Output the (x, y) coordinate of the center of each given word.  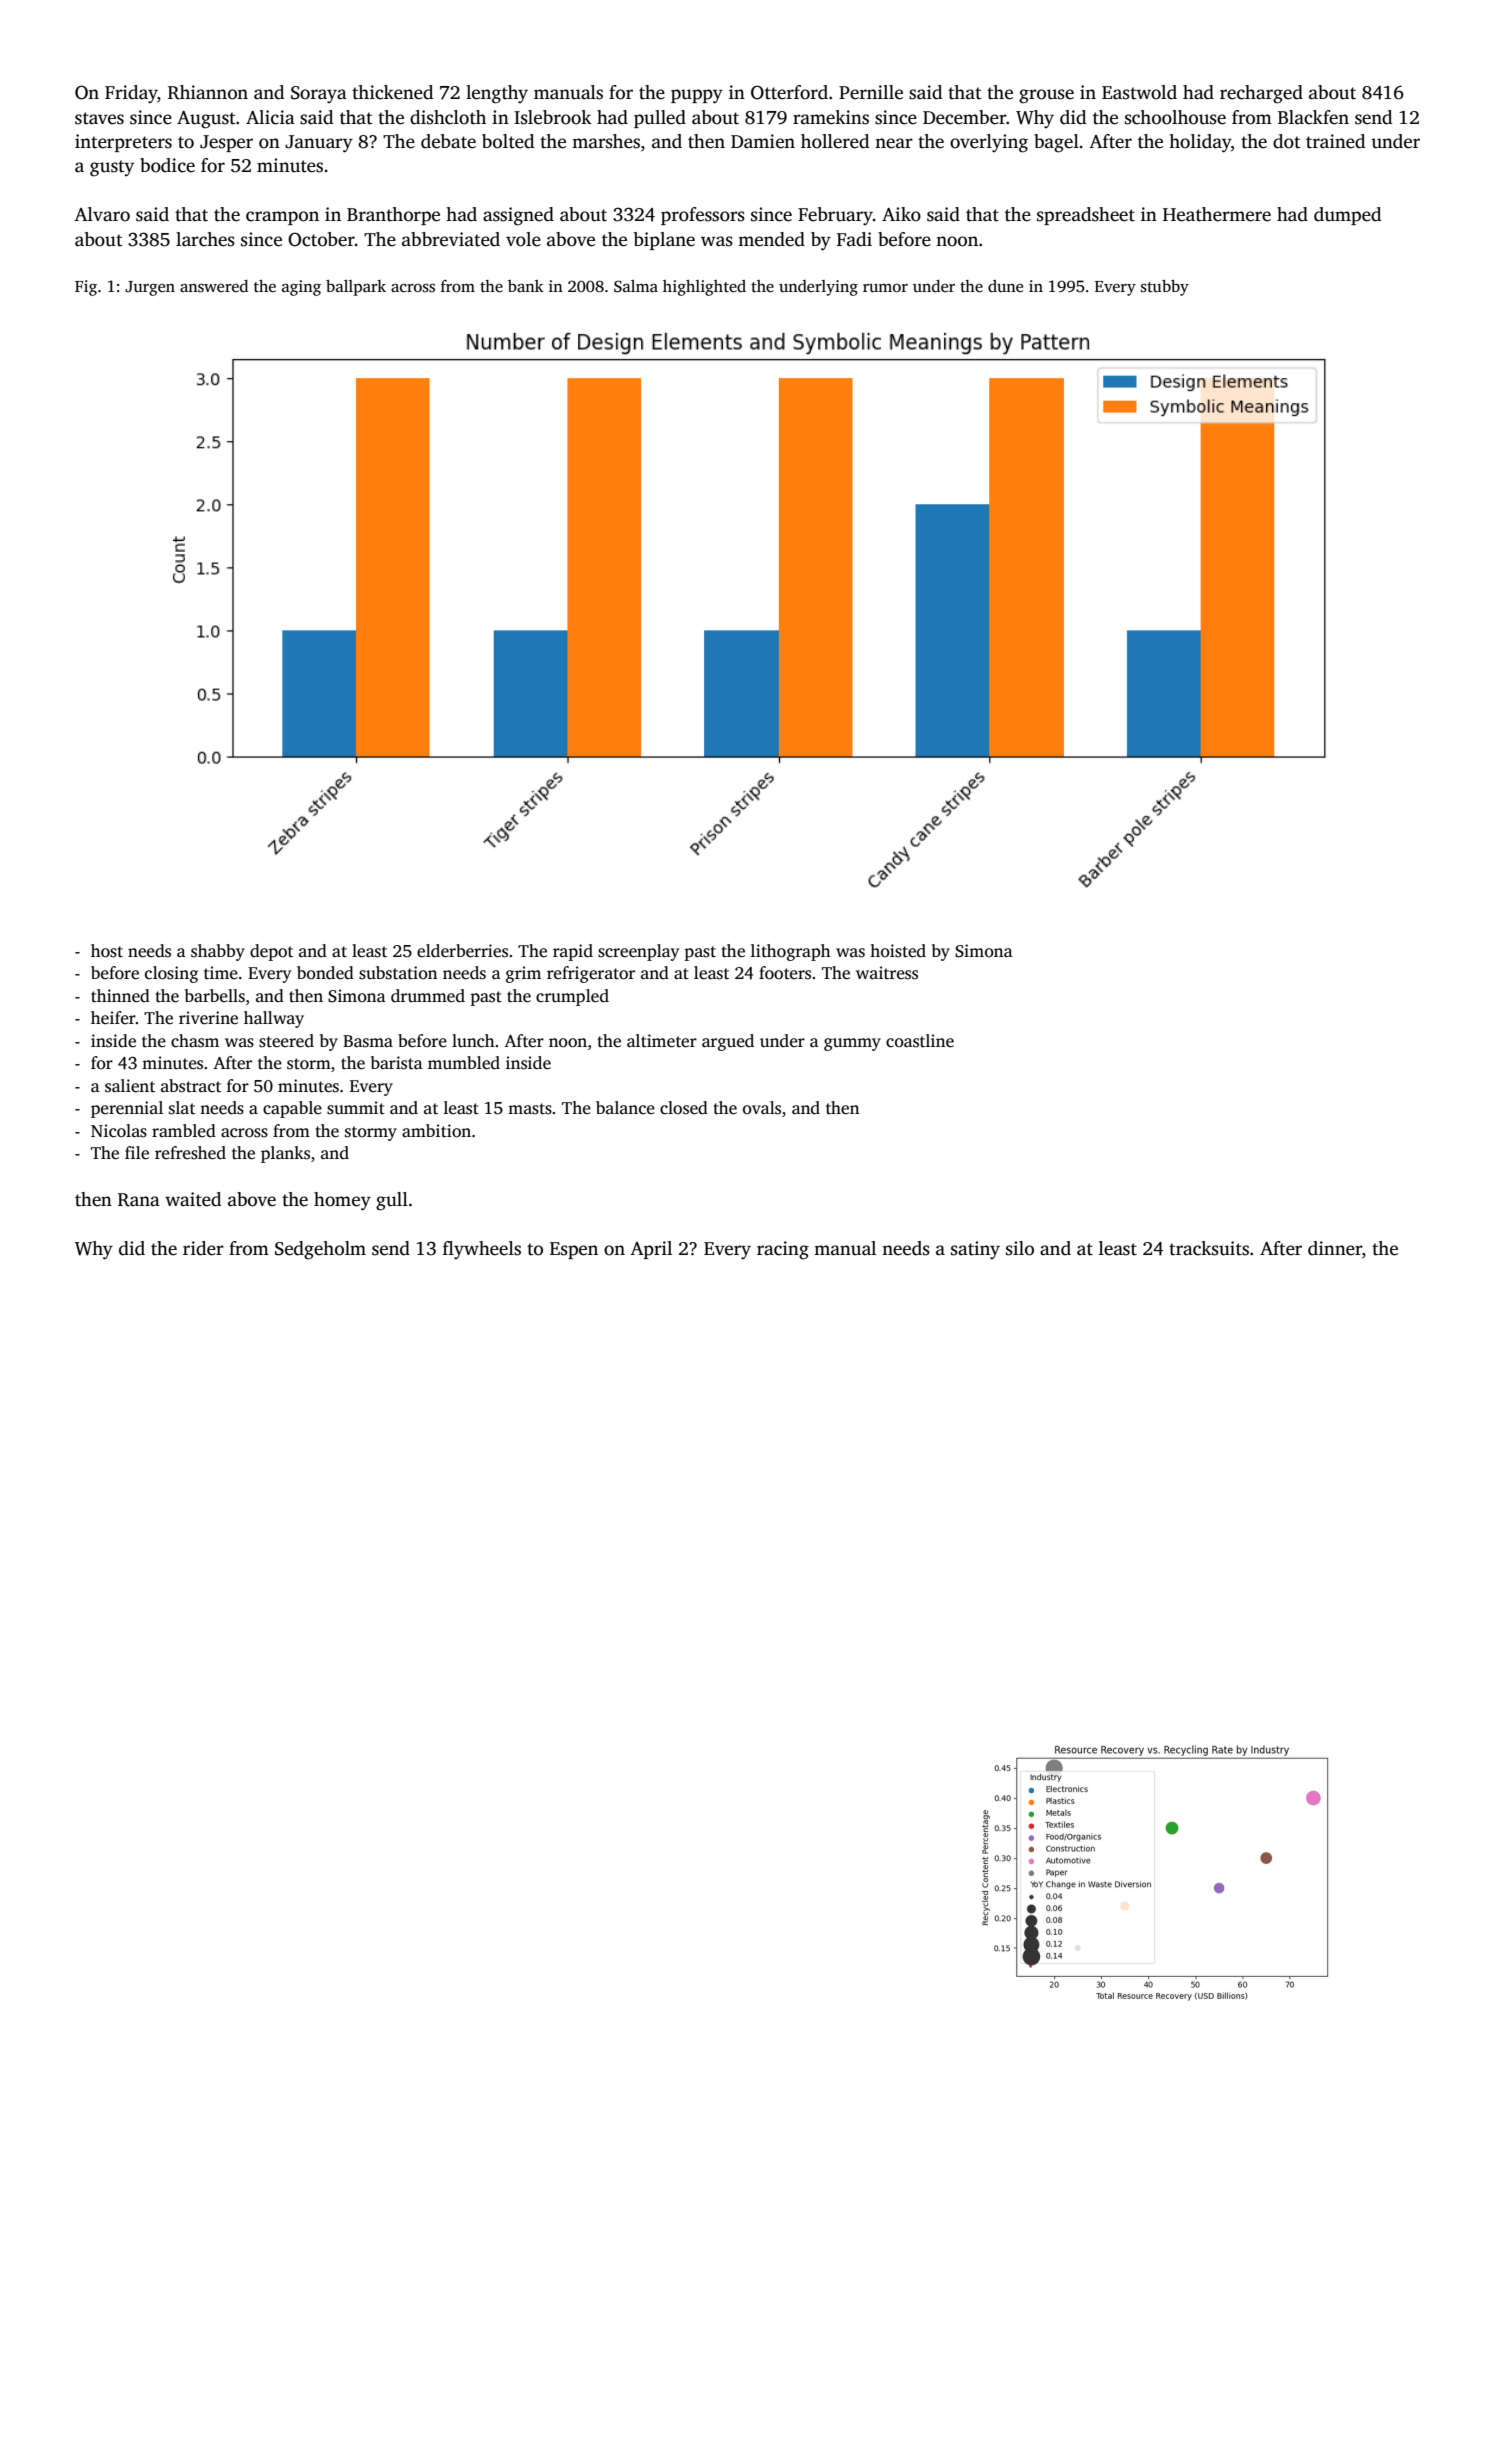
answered (214, 286)
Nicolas (119, 1131)
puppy (697, 96)
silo (1020, 1248)
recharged (1261, 94)
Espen (574, 1250)
